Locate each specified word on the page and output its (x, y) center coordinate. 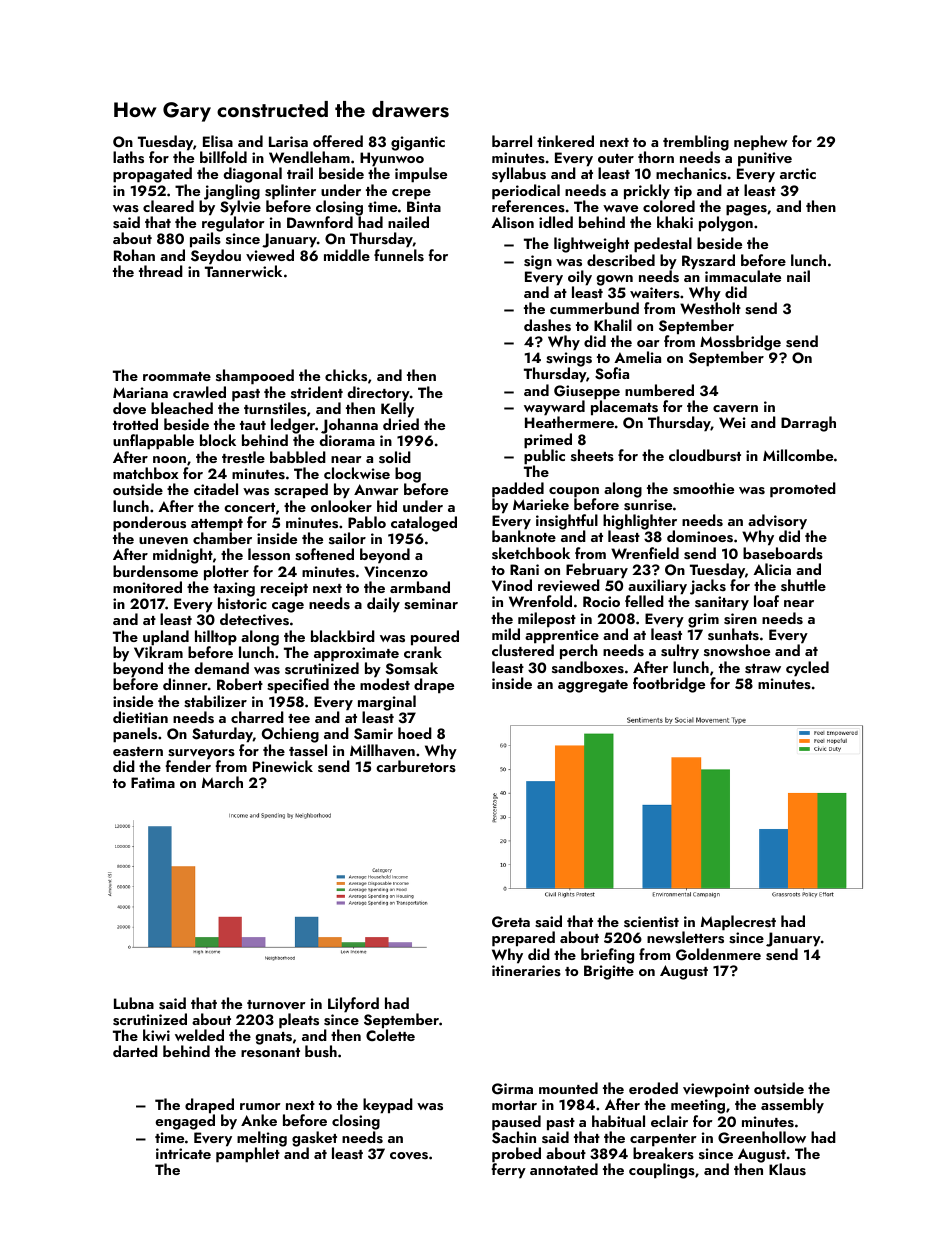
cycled (807, 669)
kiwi (156, 1035)
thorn (656, 157)
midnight (183, 556)
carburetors (416, 766)
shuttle (803, 585)
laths (128, 157)
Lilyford (353, 1005)
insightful (567, 522)
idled (556, 222)
